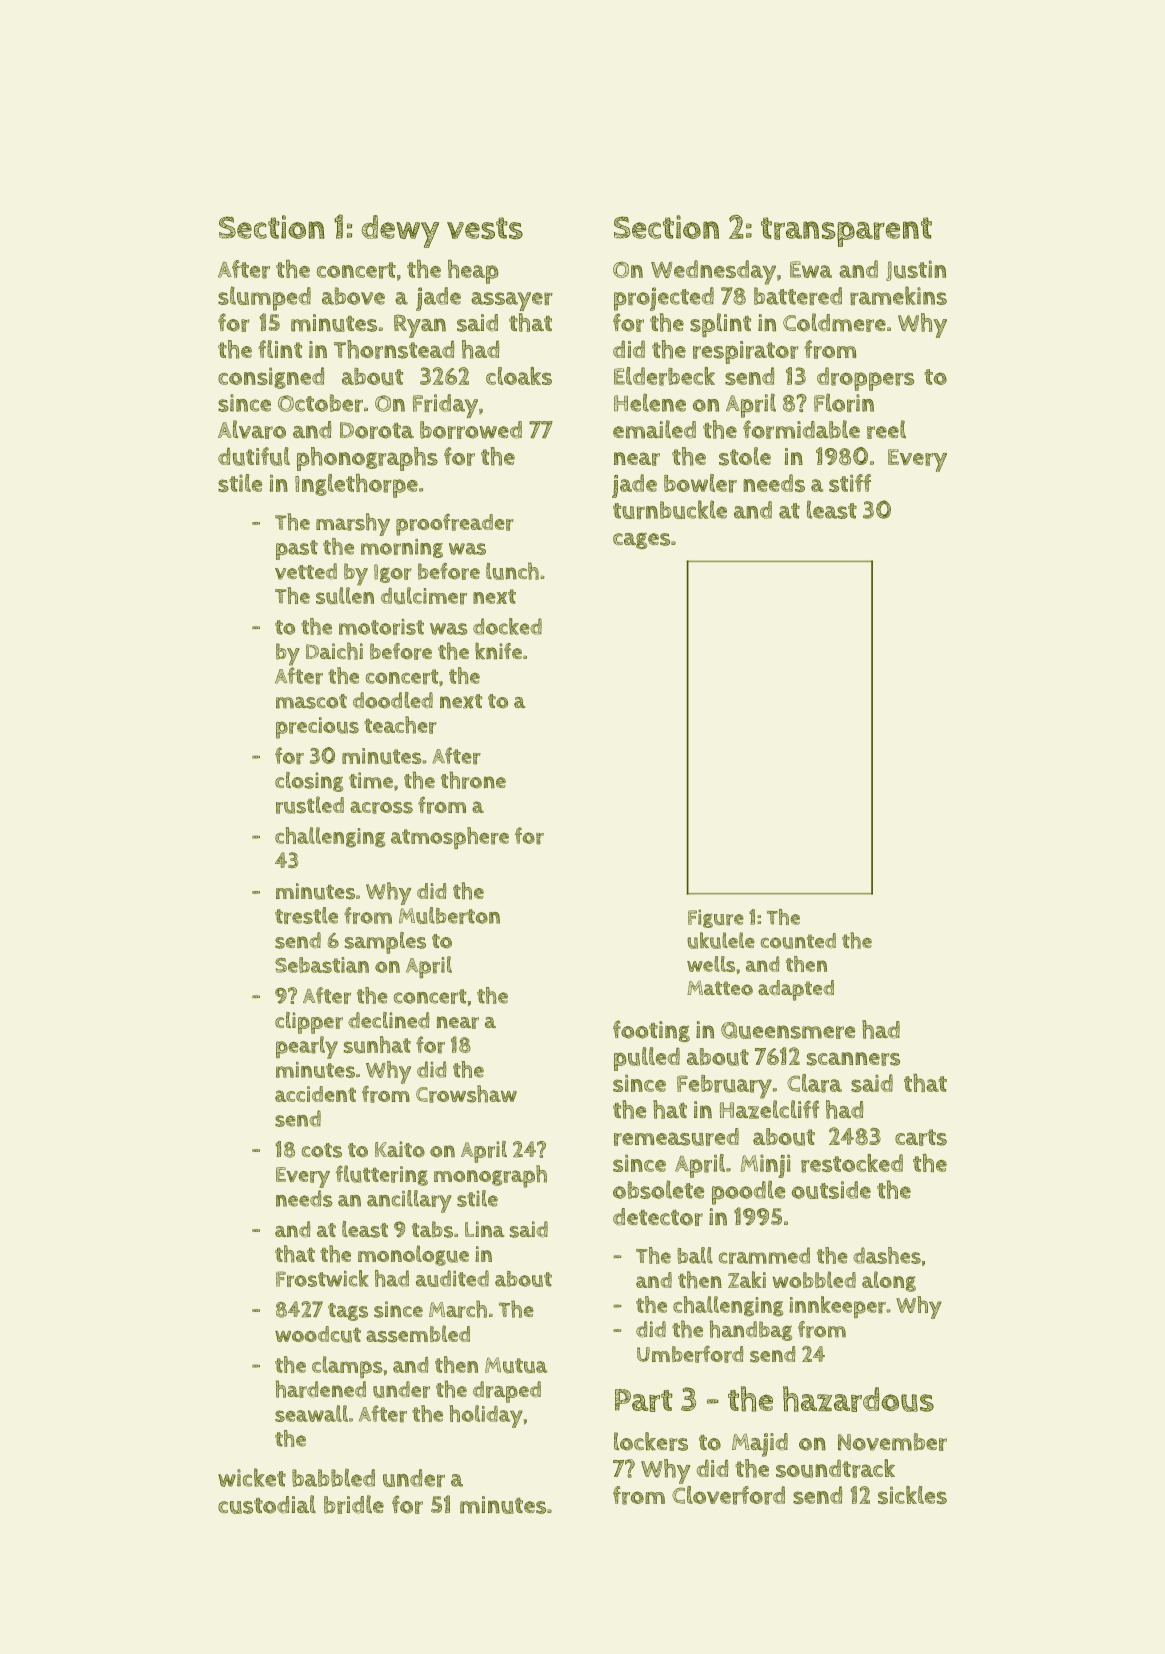 The image size is (1165, 1654). What do you see at coordinates (353, 524) in the screenshot?
I see `marshy` at bounding box center [353, 524].
